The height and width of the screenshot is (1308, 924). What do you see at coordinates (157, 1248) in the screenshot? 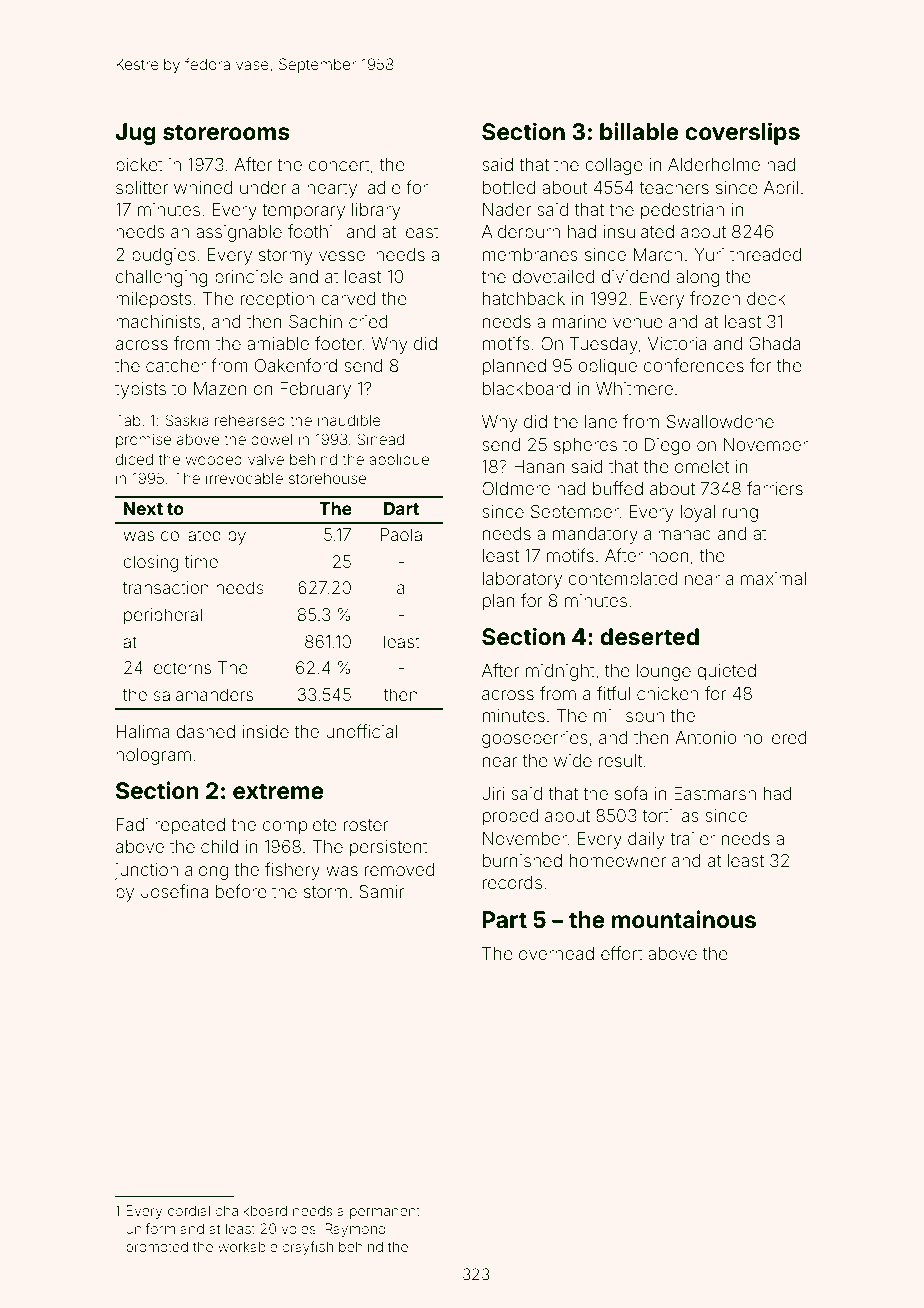
I see `promoted` at bounding box center [157, 1248].
